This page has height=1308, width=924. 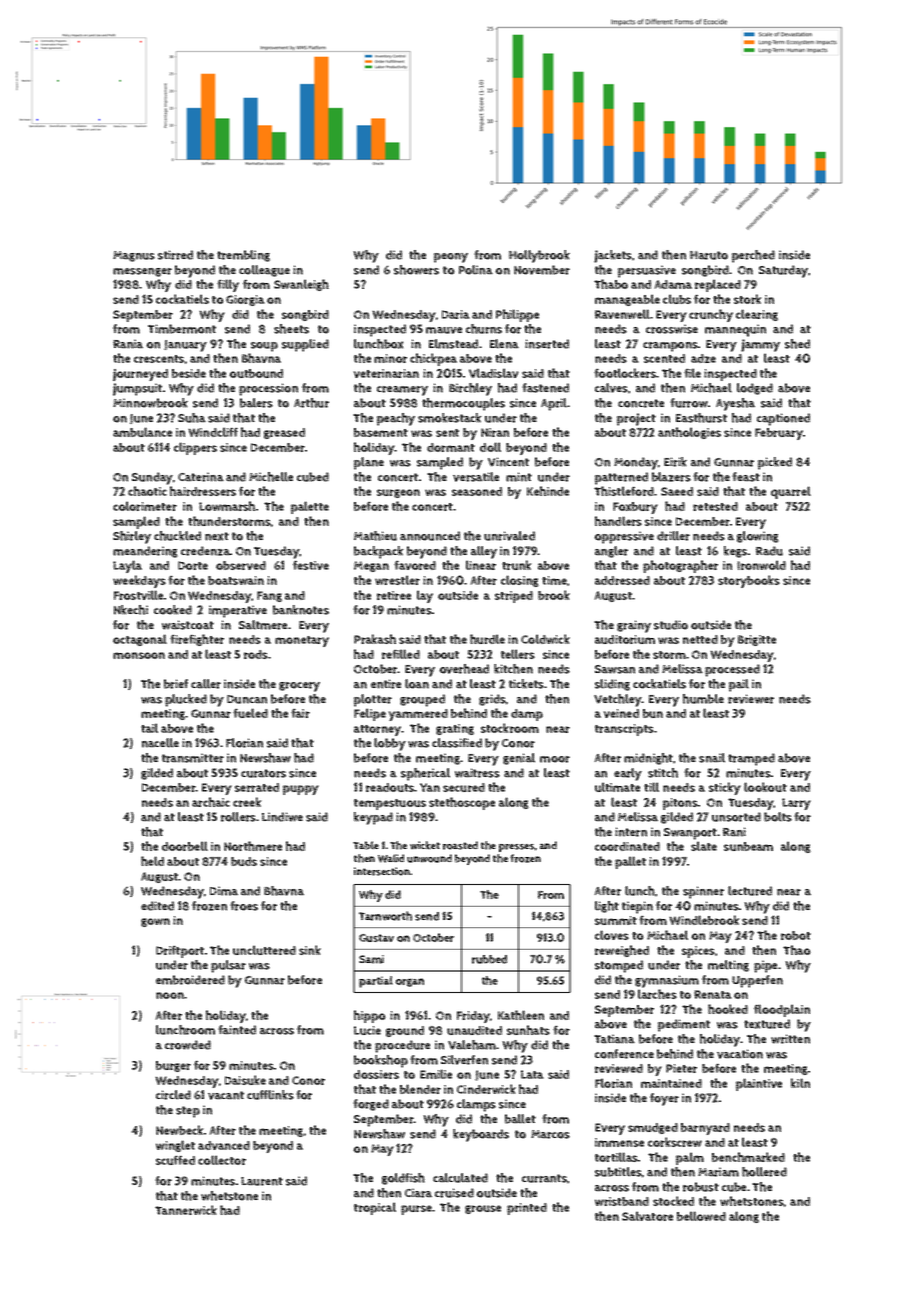 What do you see at coordinates (748, 846) in the page?
I see `sunbeam` at bounding box center [748, 846].
